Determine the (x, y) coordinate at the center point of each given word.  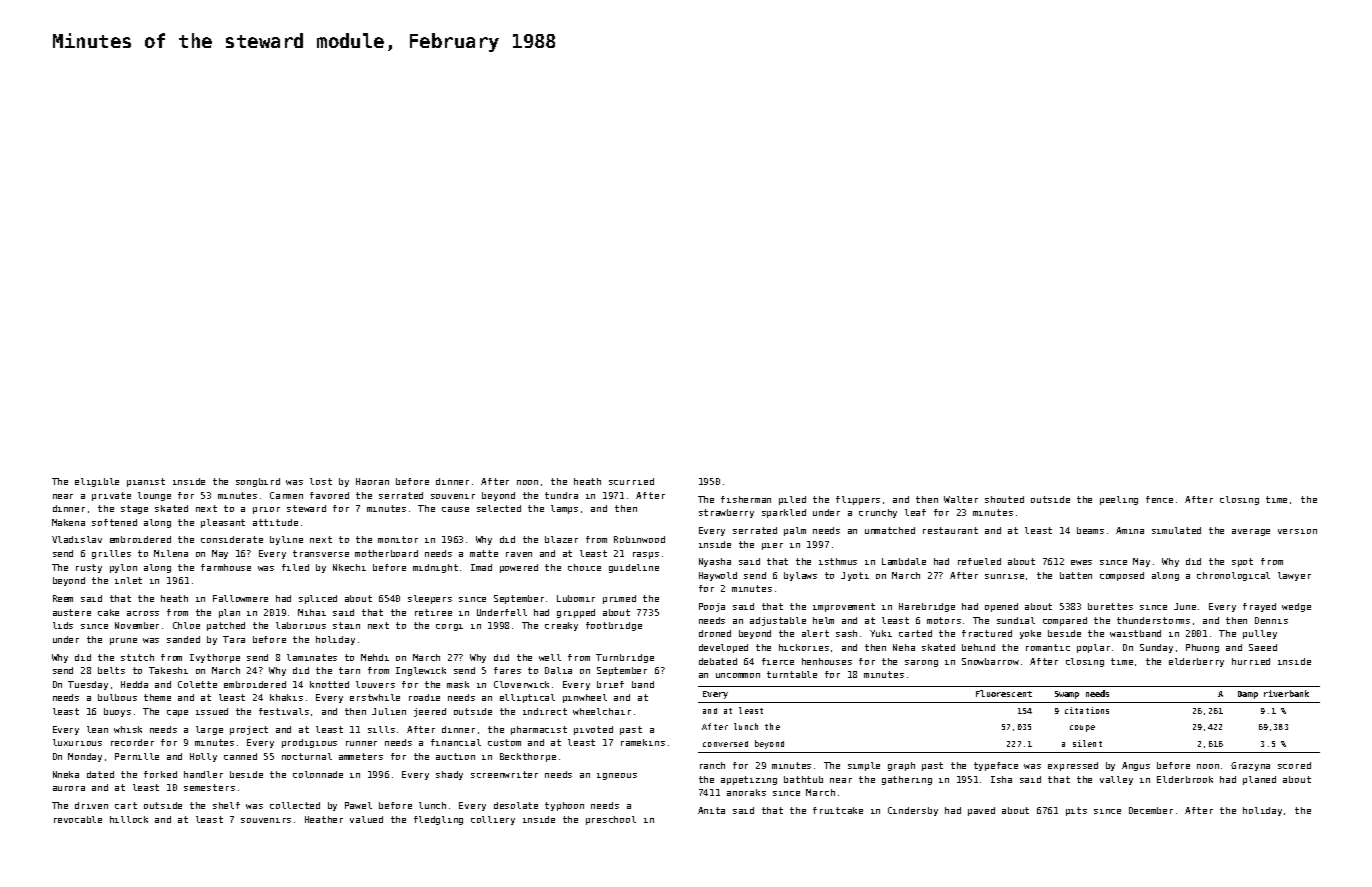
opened (1001, 607)
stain (346, 625)
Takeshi (168, 670)
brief (610, 684)
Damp (1248, 695)
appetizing (749, 780)
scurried (631, 481)
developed (723, 648)
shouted (1004, 499)
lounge (154, 496)
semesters (209, 787)
